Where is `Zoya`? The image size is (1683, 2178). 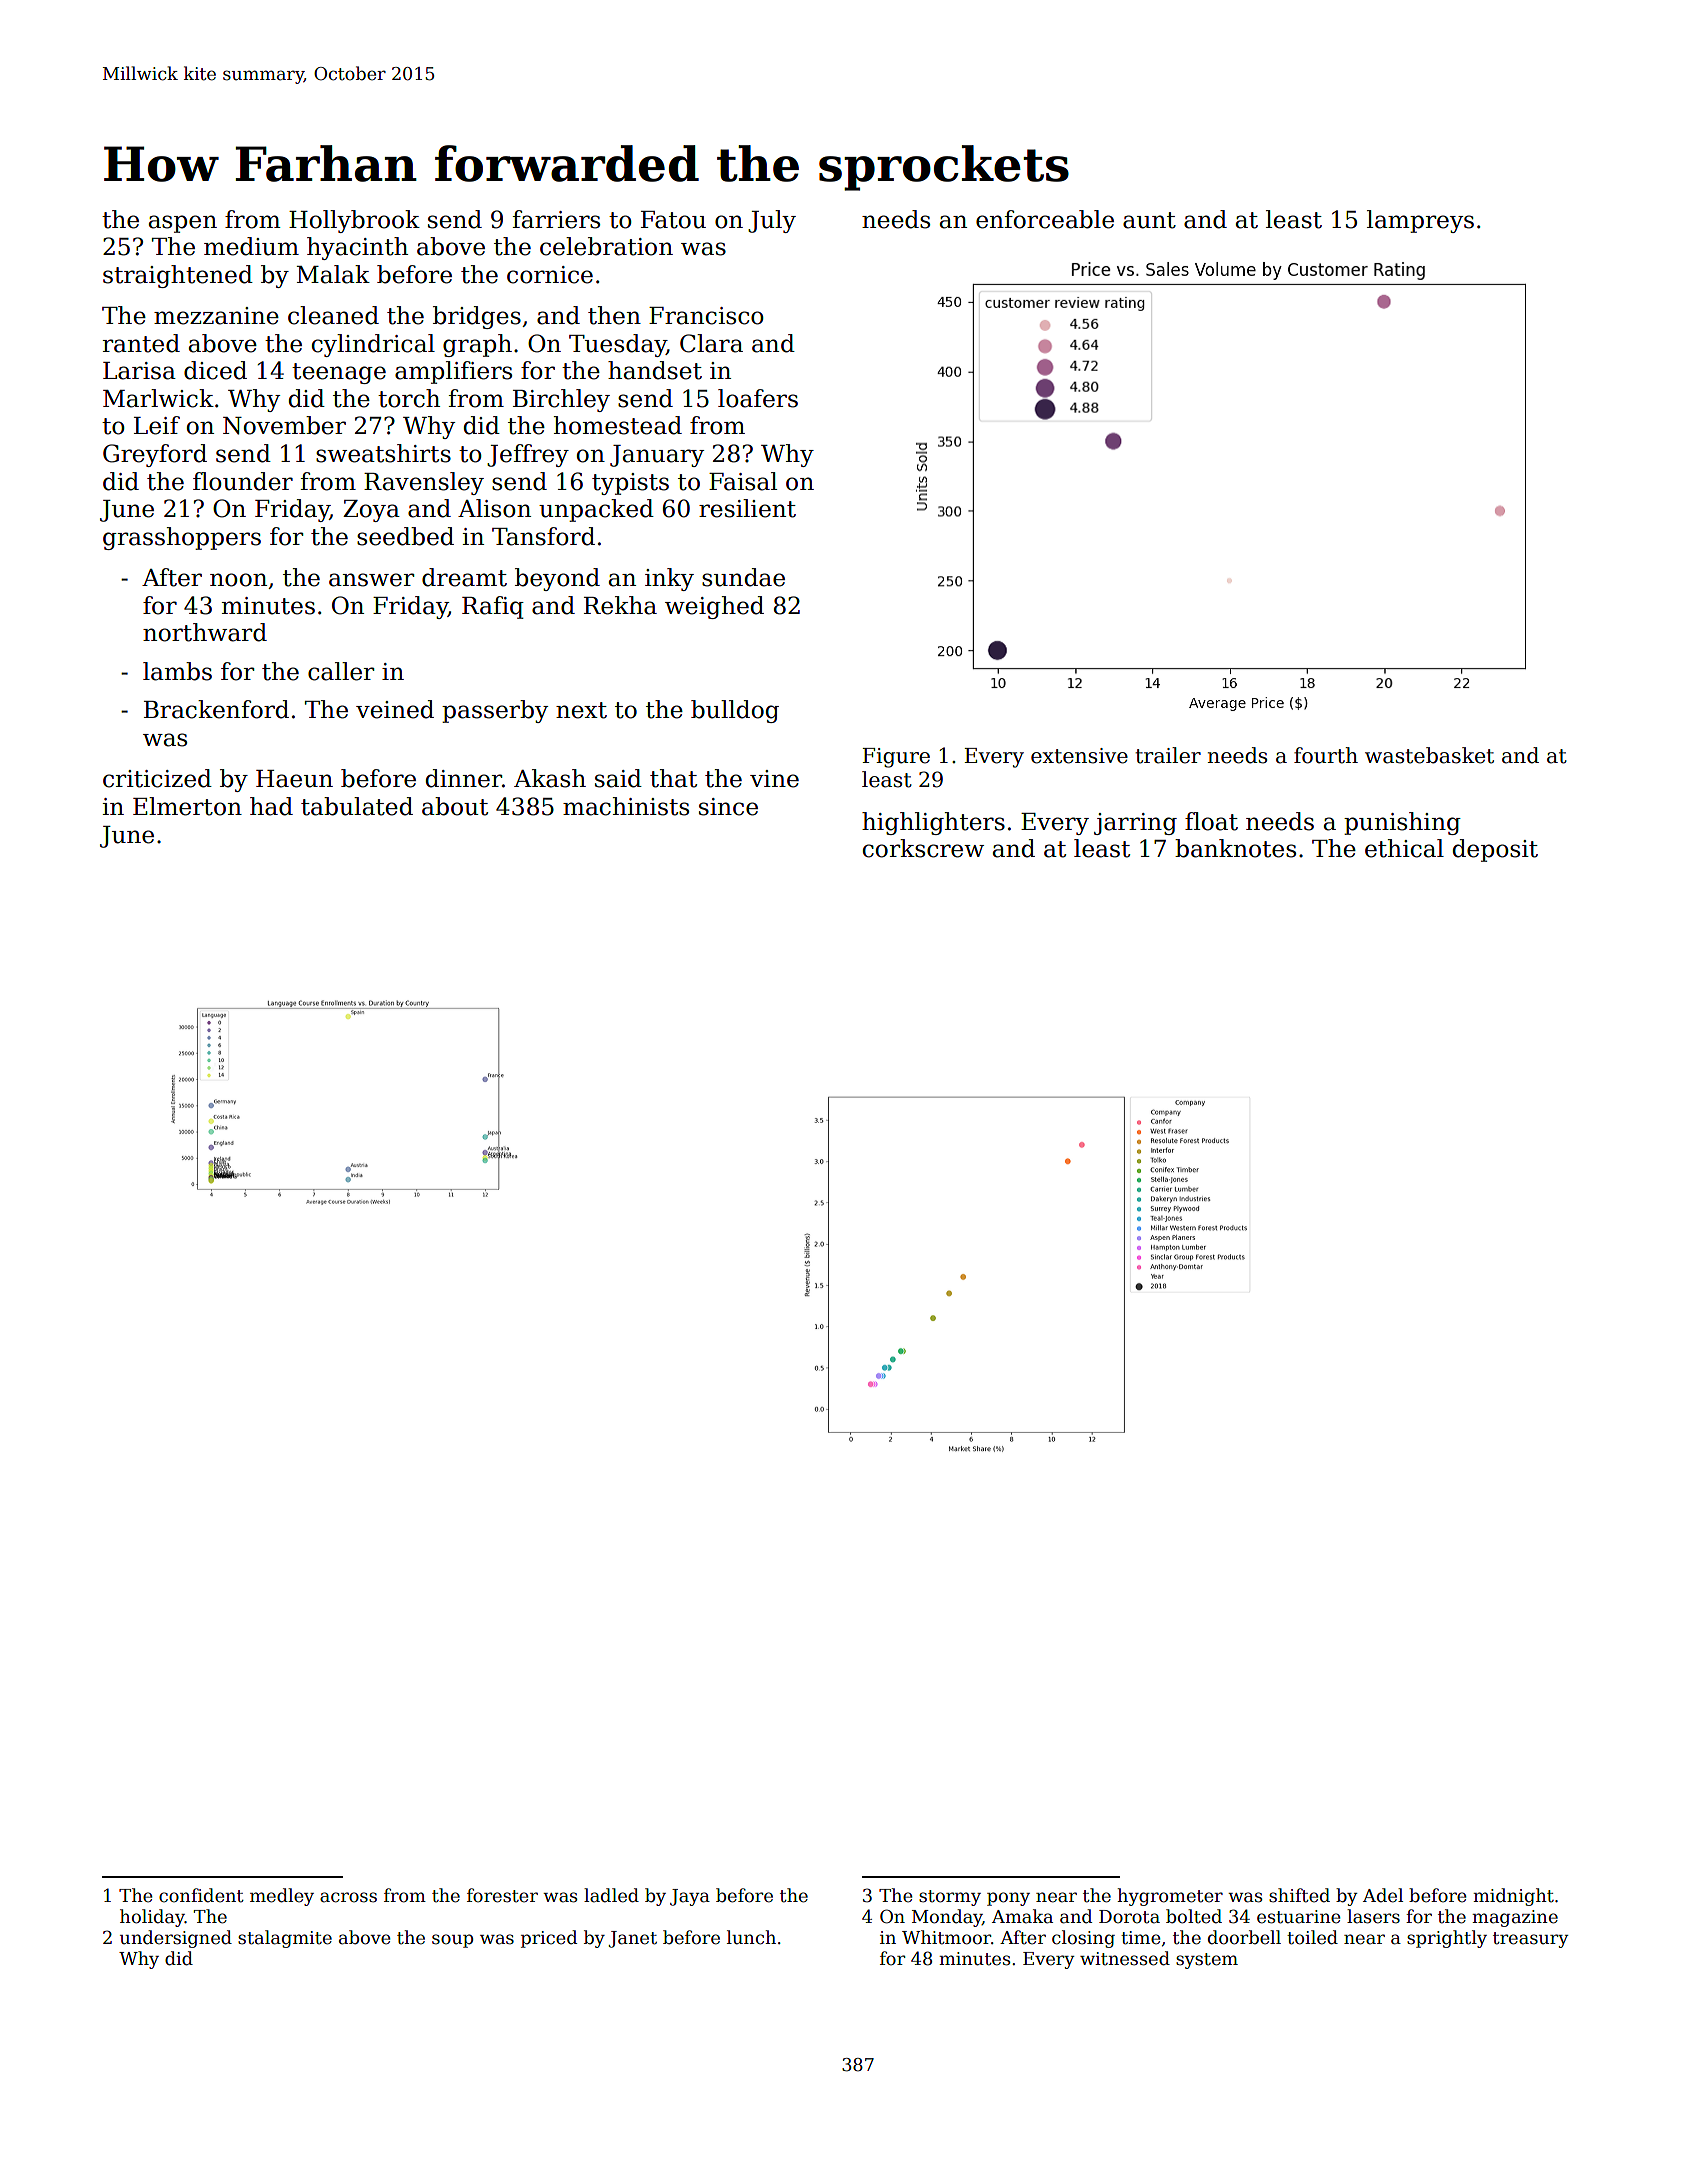 Zoya is located at coordinates (371, 511).
